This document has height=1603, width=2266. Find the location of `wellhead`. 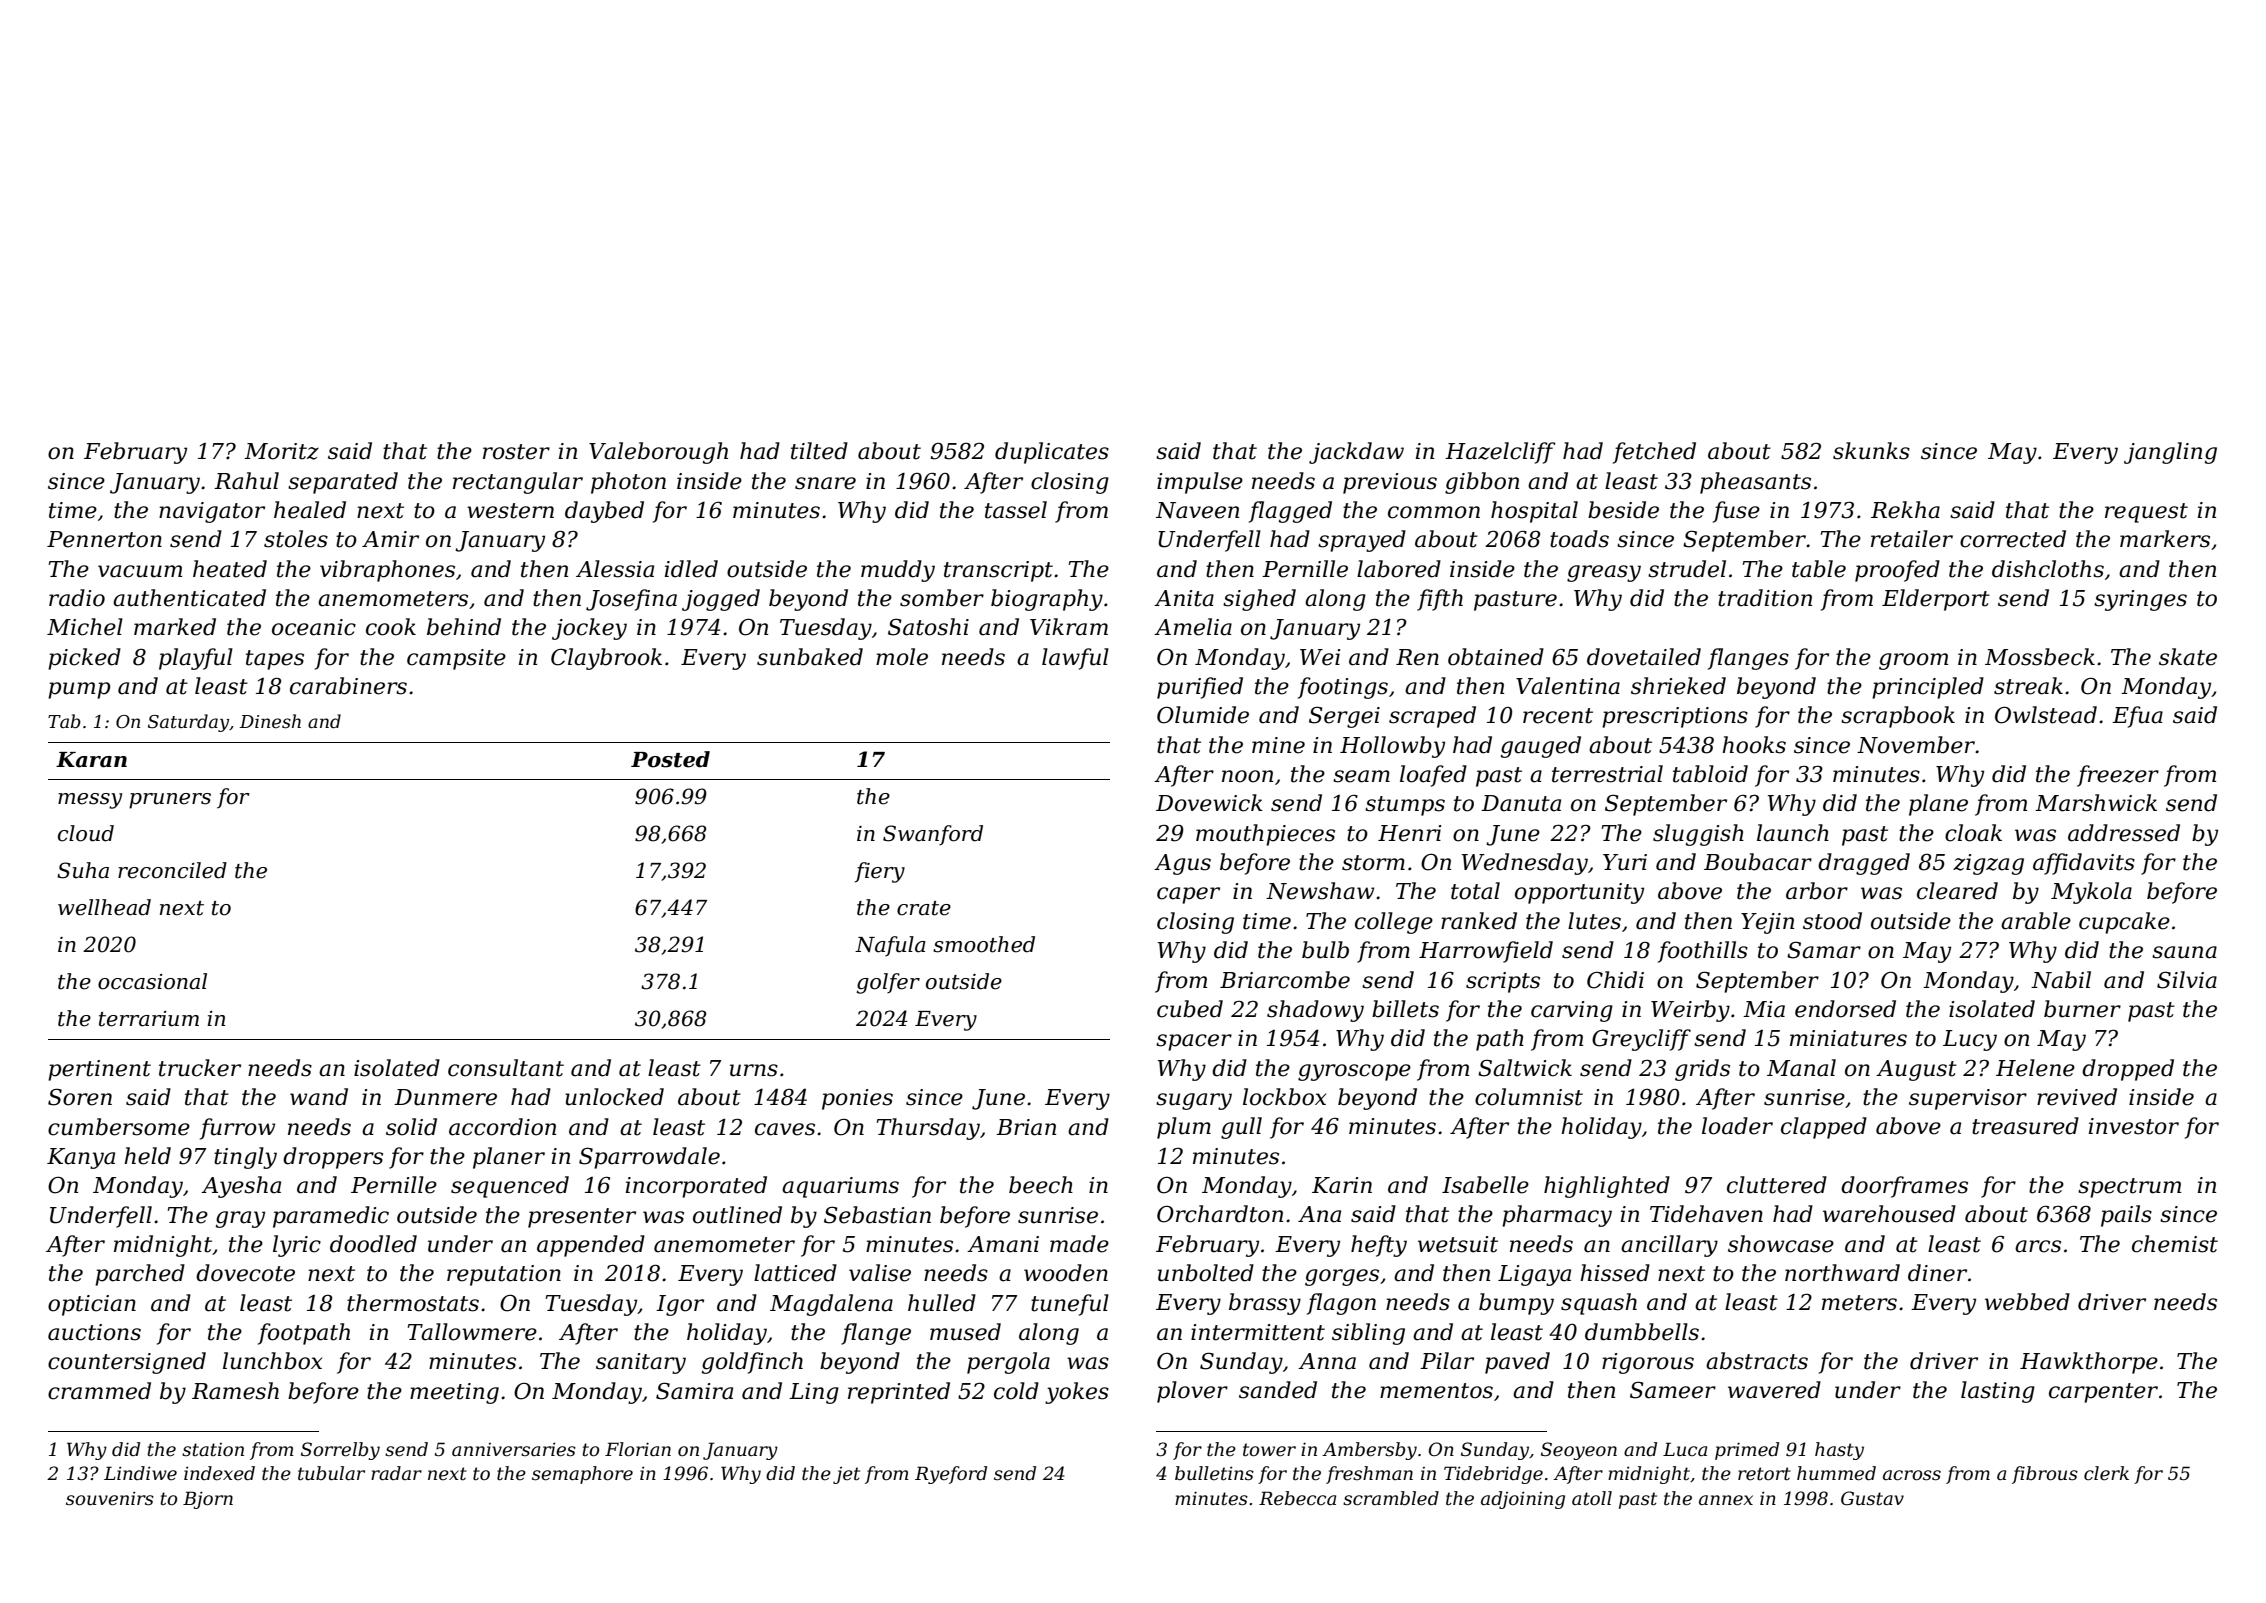

wellhead is located at coordinates (104, 907).
